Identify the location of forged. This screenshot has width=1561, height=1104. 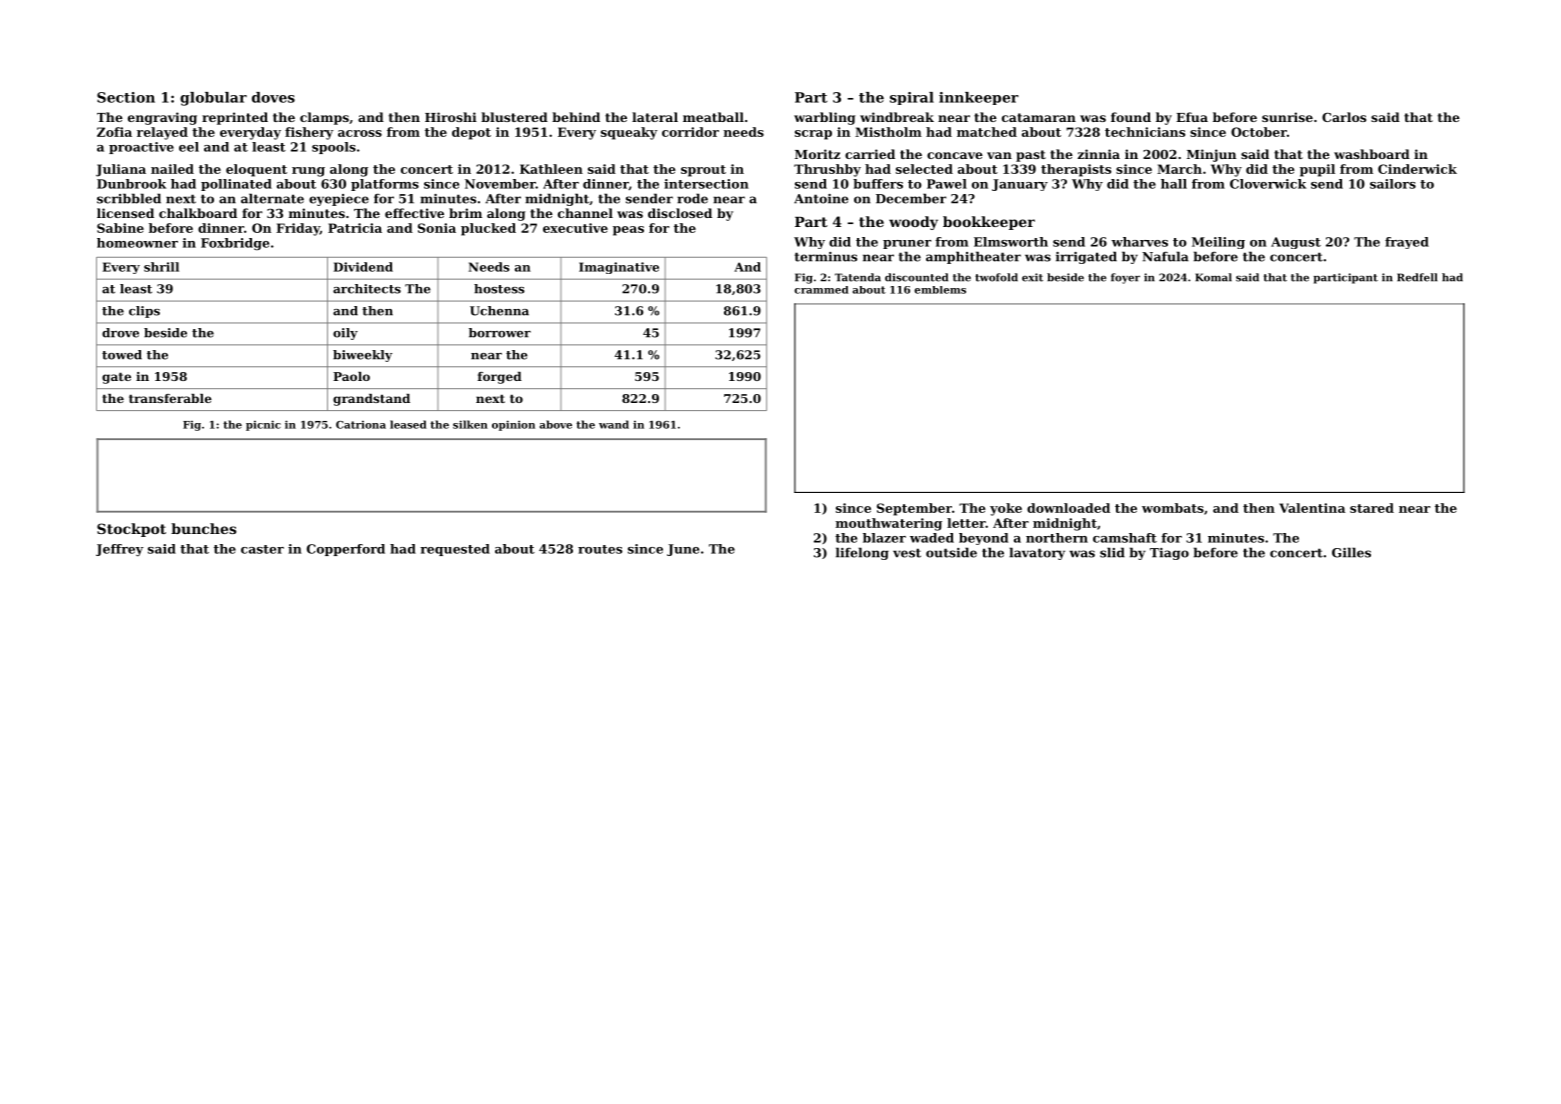
(500, 378).
